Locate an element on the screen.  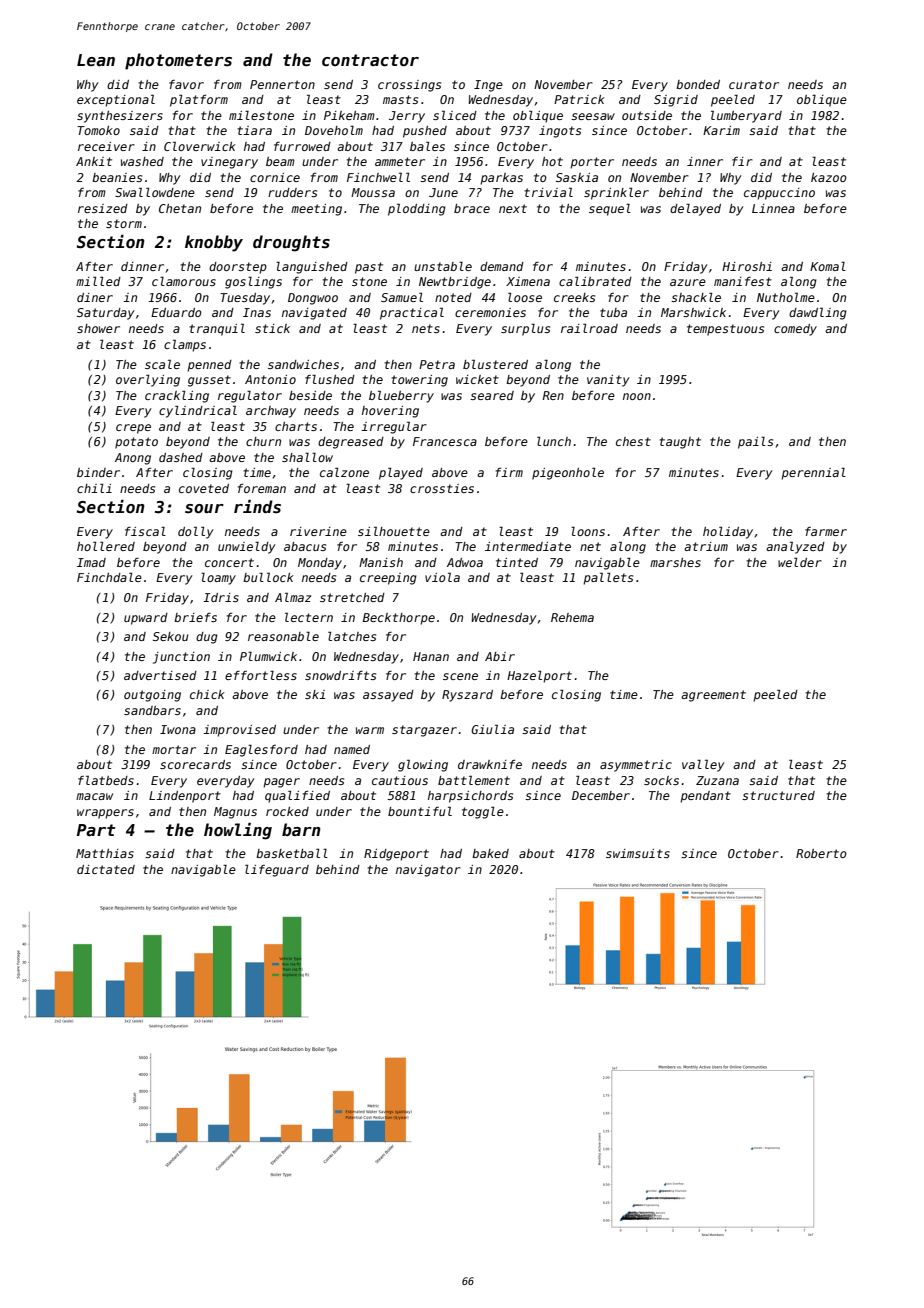
pallets is located at coordinates (608, 578).
